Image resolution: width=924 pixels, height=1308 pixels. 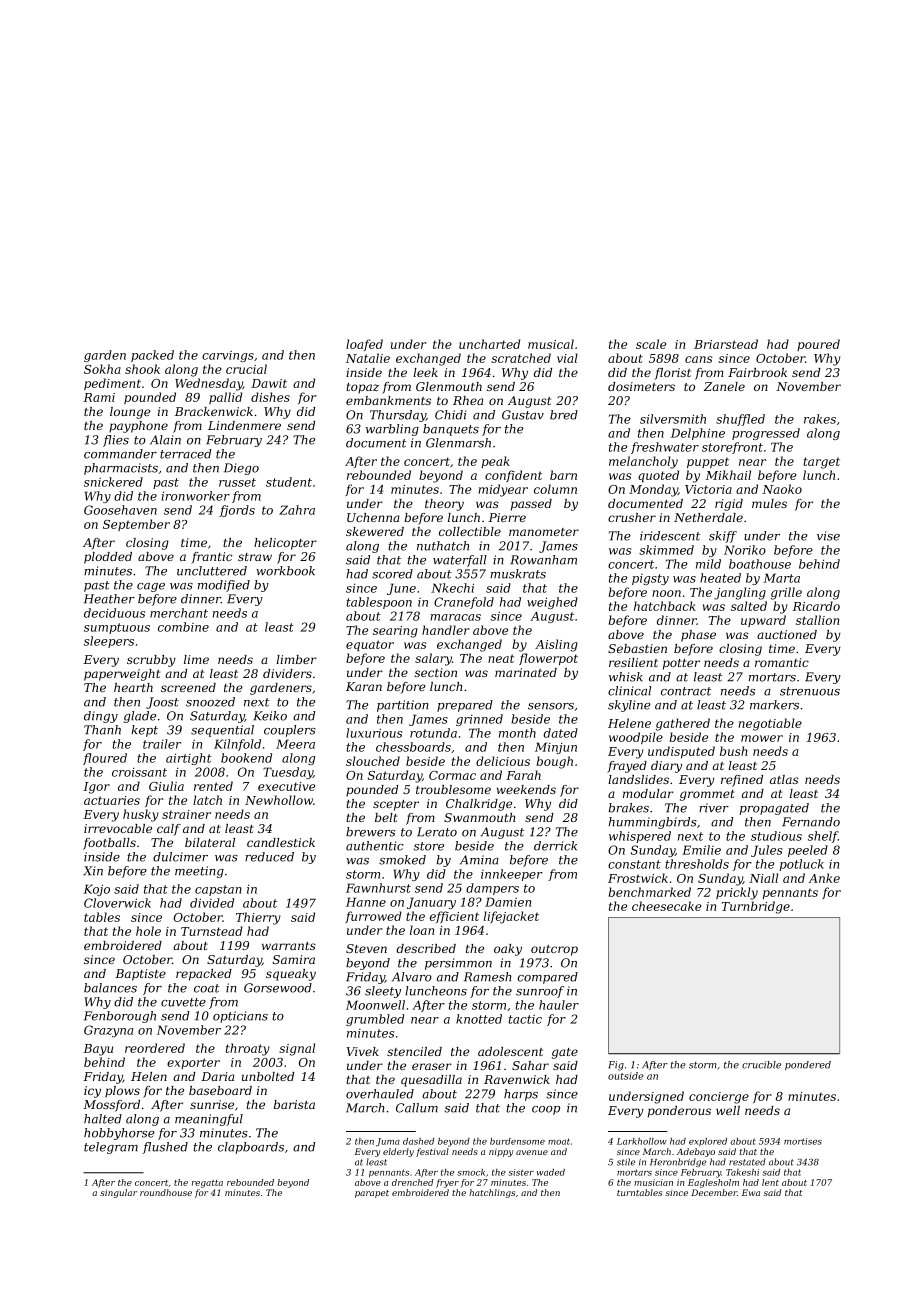 I want to click on dingy, so click(x=101, y=717).
